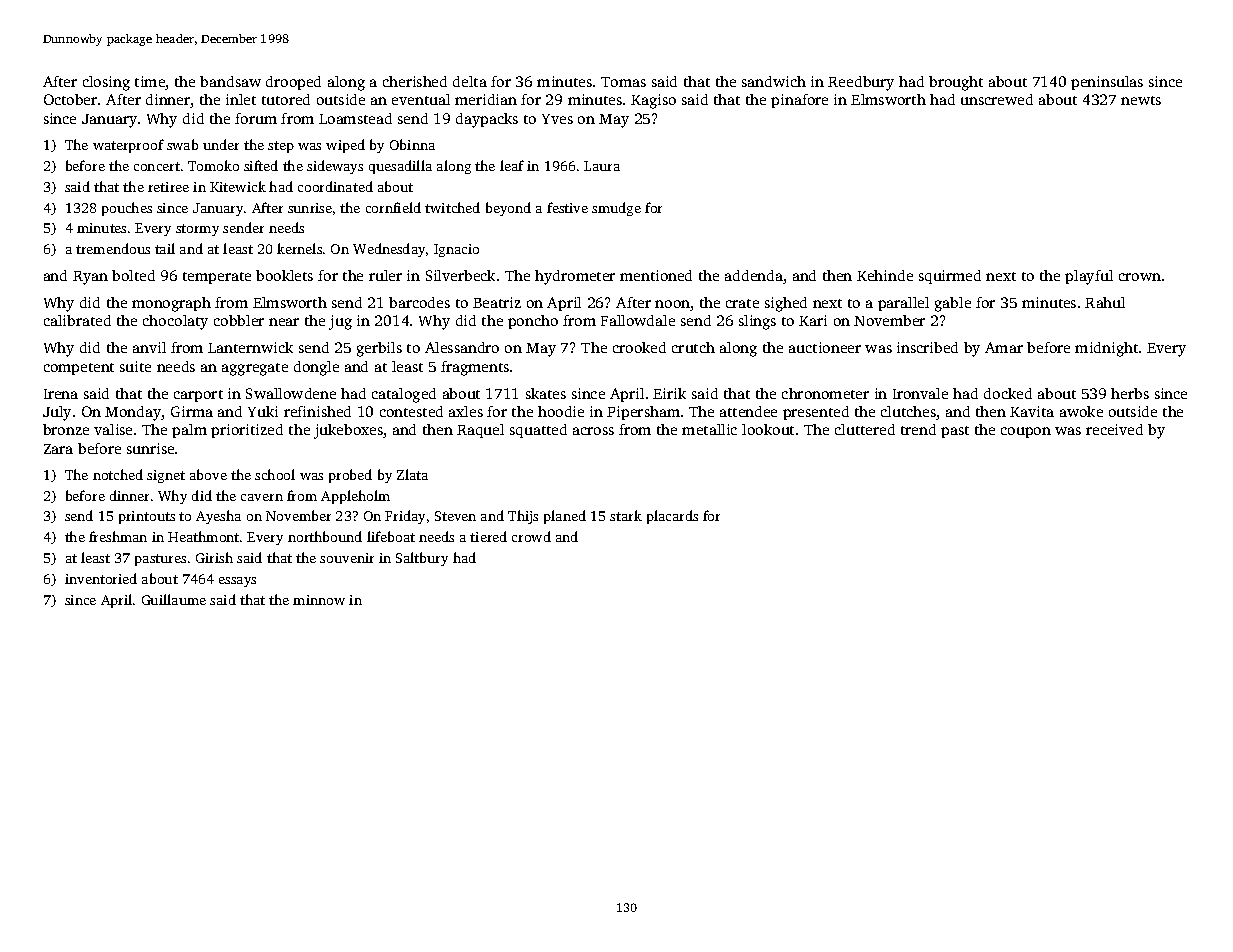 The height and width of the screenshot is (952, 1233). What do you see at coordinates (927, 347) in the screenshot?
I see `inscribed` at bounding box center [927, 347].
